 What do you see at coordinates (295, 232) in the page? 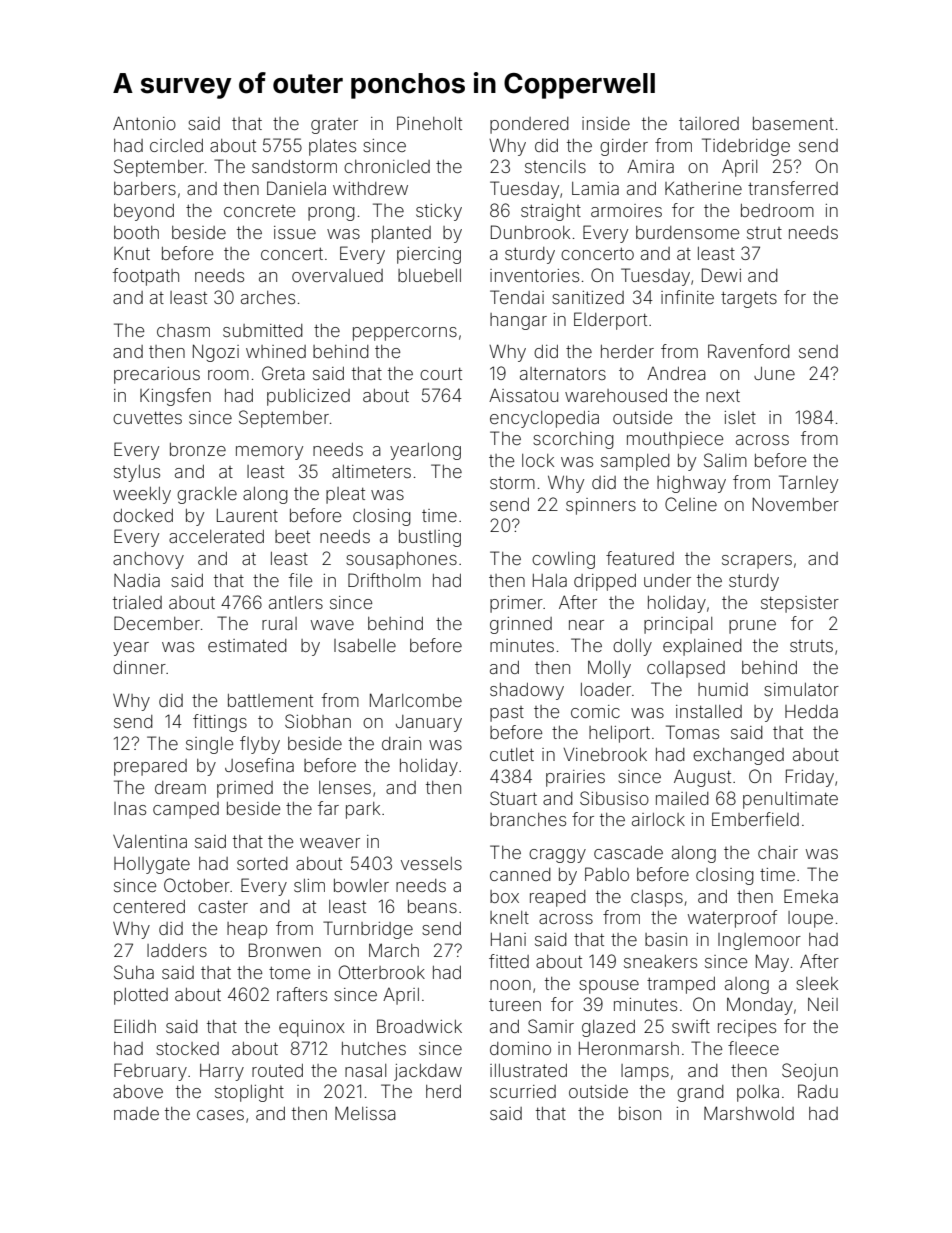
I see `issue` at bounding box center [295, 232].
